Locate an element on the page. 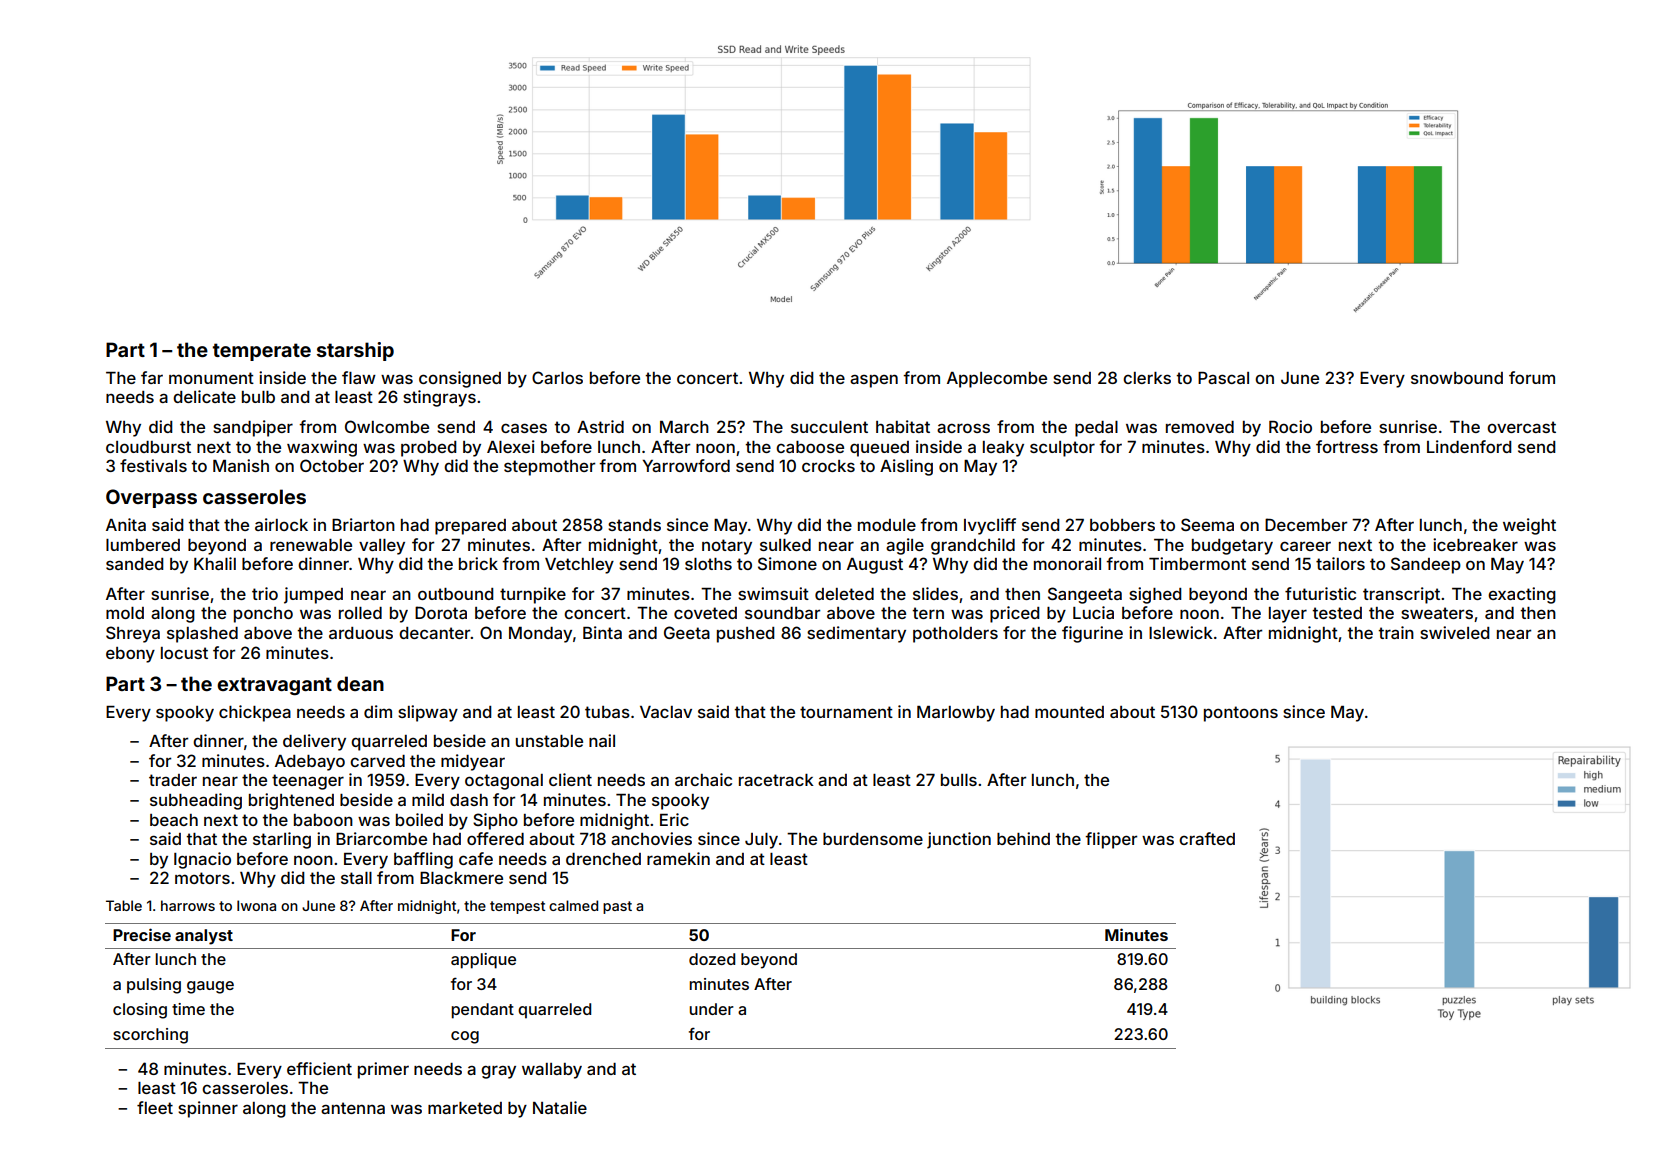  primer is located at coordinates (383, 1070).
